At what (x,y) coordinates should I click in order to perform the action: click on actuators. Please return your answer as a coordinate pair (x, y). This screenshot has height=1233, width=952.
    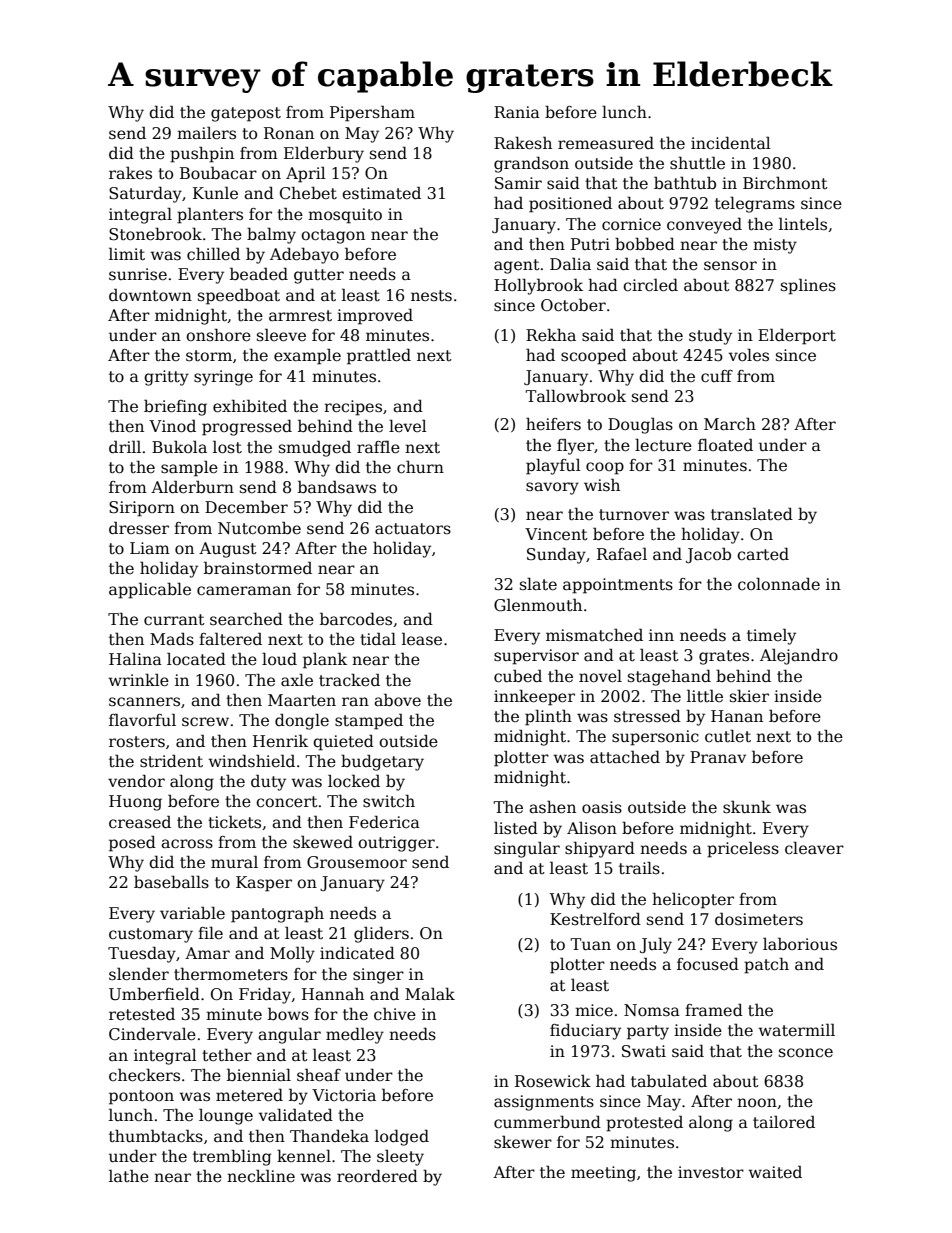
    Looking at the image, I should click on (413, 529).
